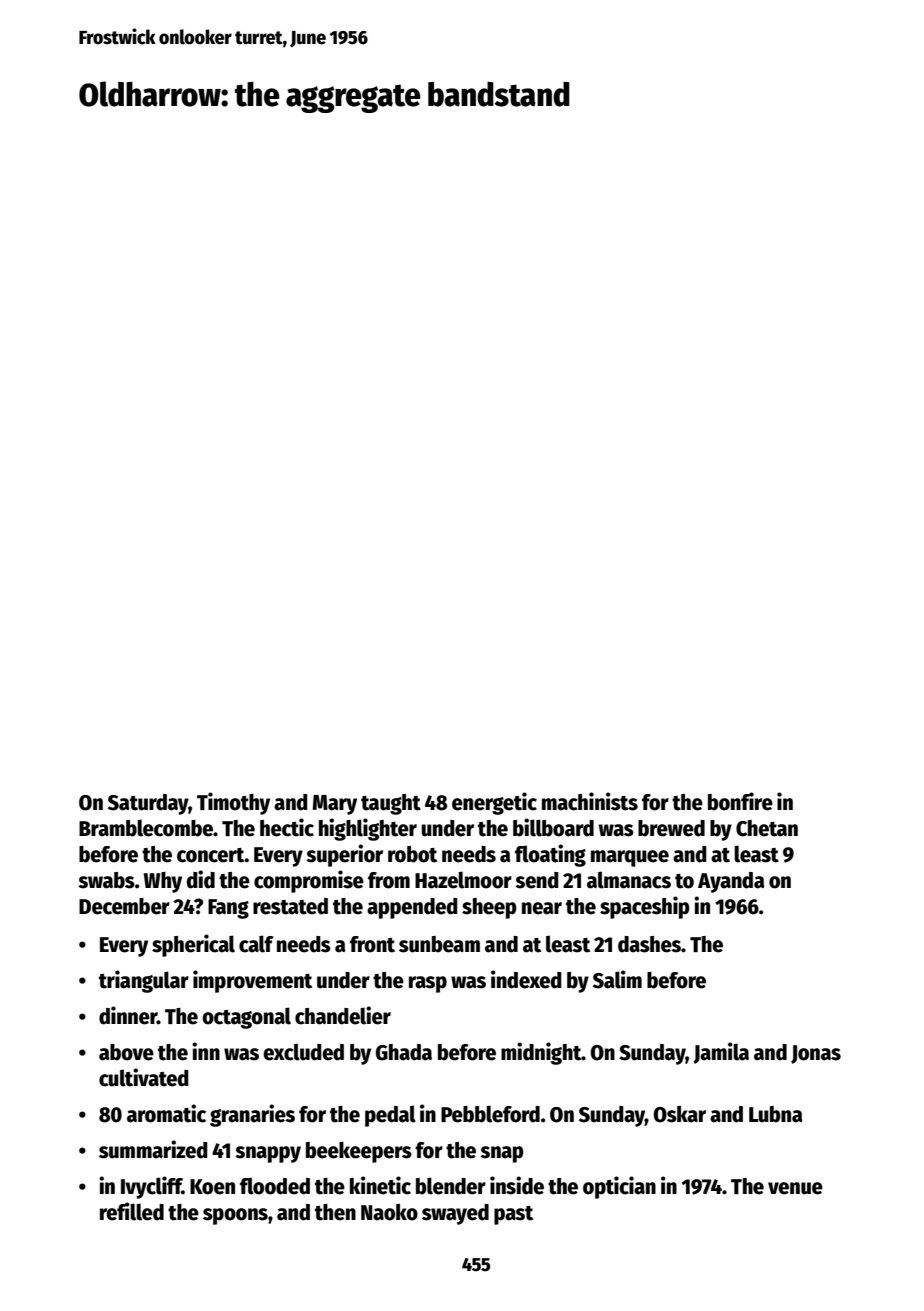  What do you see at coordinates (740, 801) in the screenshot?
I see `bonfire` at bounding box center [740, 801].
